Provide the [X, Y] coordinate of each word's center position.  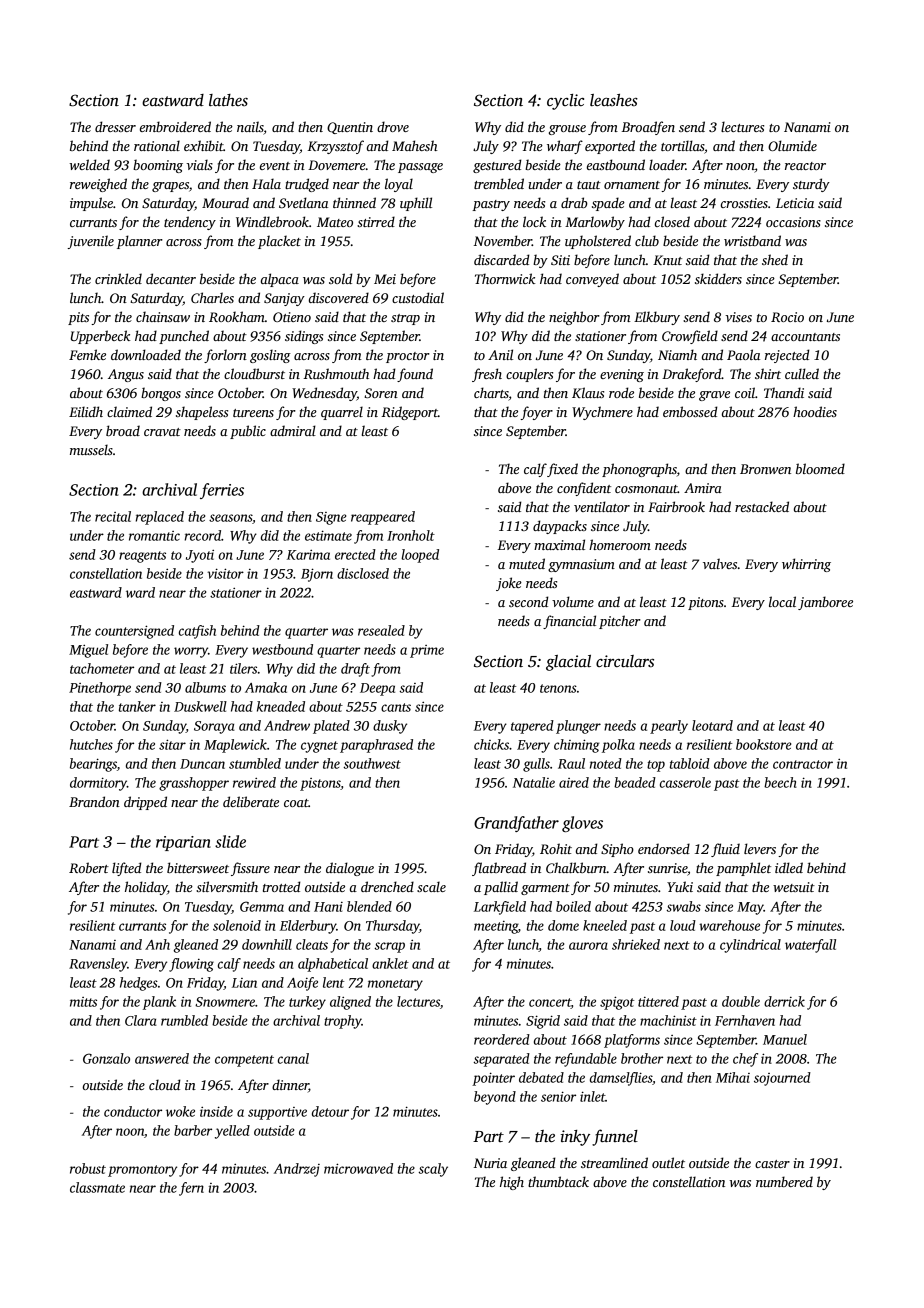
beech [780, 782]
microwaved [358, 1168]
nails [250, 126]
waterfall [810, 946]
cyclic [565, 102]
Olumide [792, 145]
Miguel [88, 651]
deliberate [251, 801]
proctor [408, 357]
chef [745, 1060]
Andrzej [297, 1170]
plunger [578, 727]
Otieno [292, 317]
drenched [387, 886]
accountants [805, 337]
